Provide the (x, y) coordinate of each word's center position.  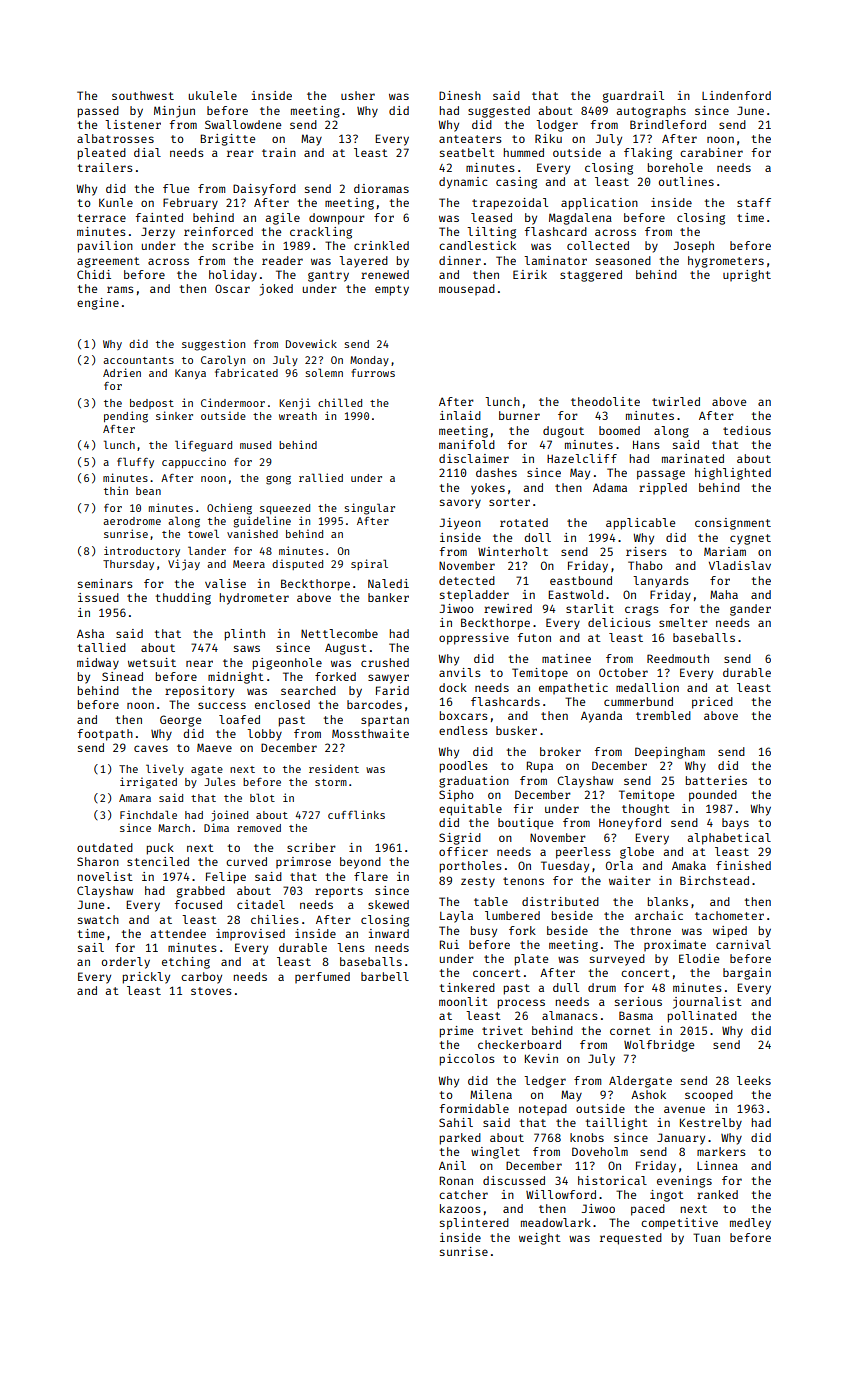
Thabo (645, 565)
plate (531, 960)
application (599, 204)
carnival (743, 944)
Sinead (122, 676)
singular (369, 509)
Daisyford (264, 190)
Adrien (122, 372)
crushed (385, 662)
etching (186, 963)
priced (712, 703)
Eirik (530, 274)
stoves (211, 991)
